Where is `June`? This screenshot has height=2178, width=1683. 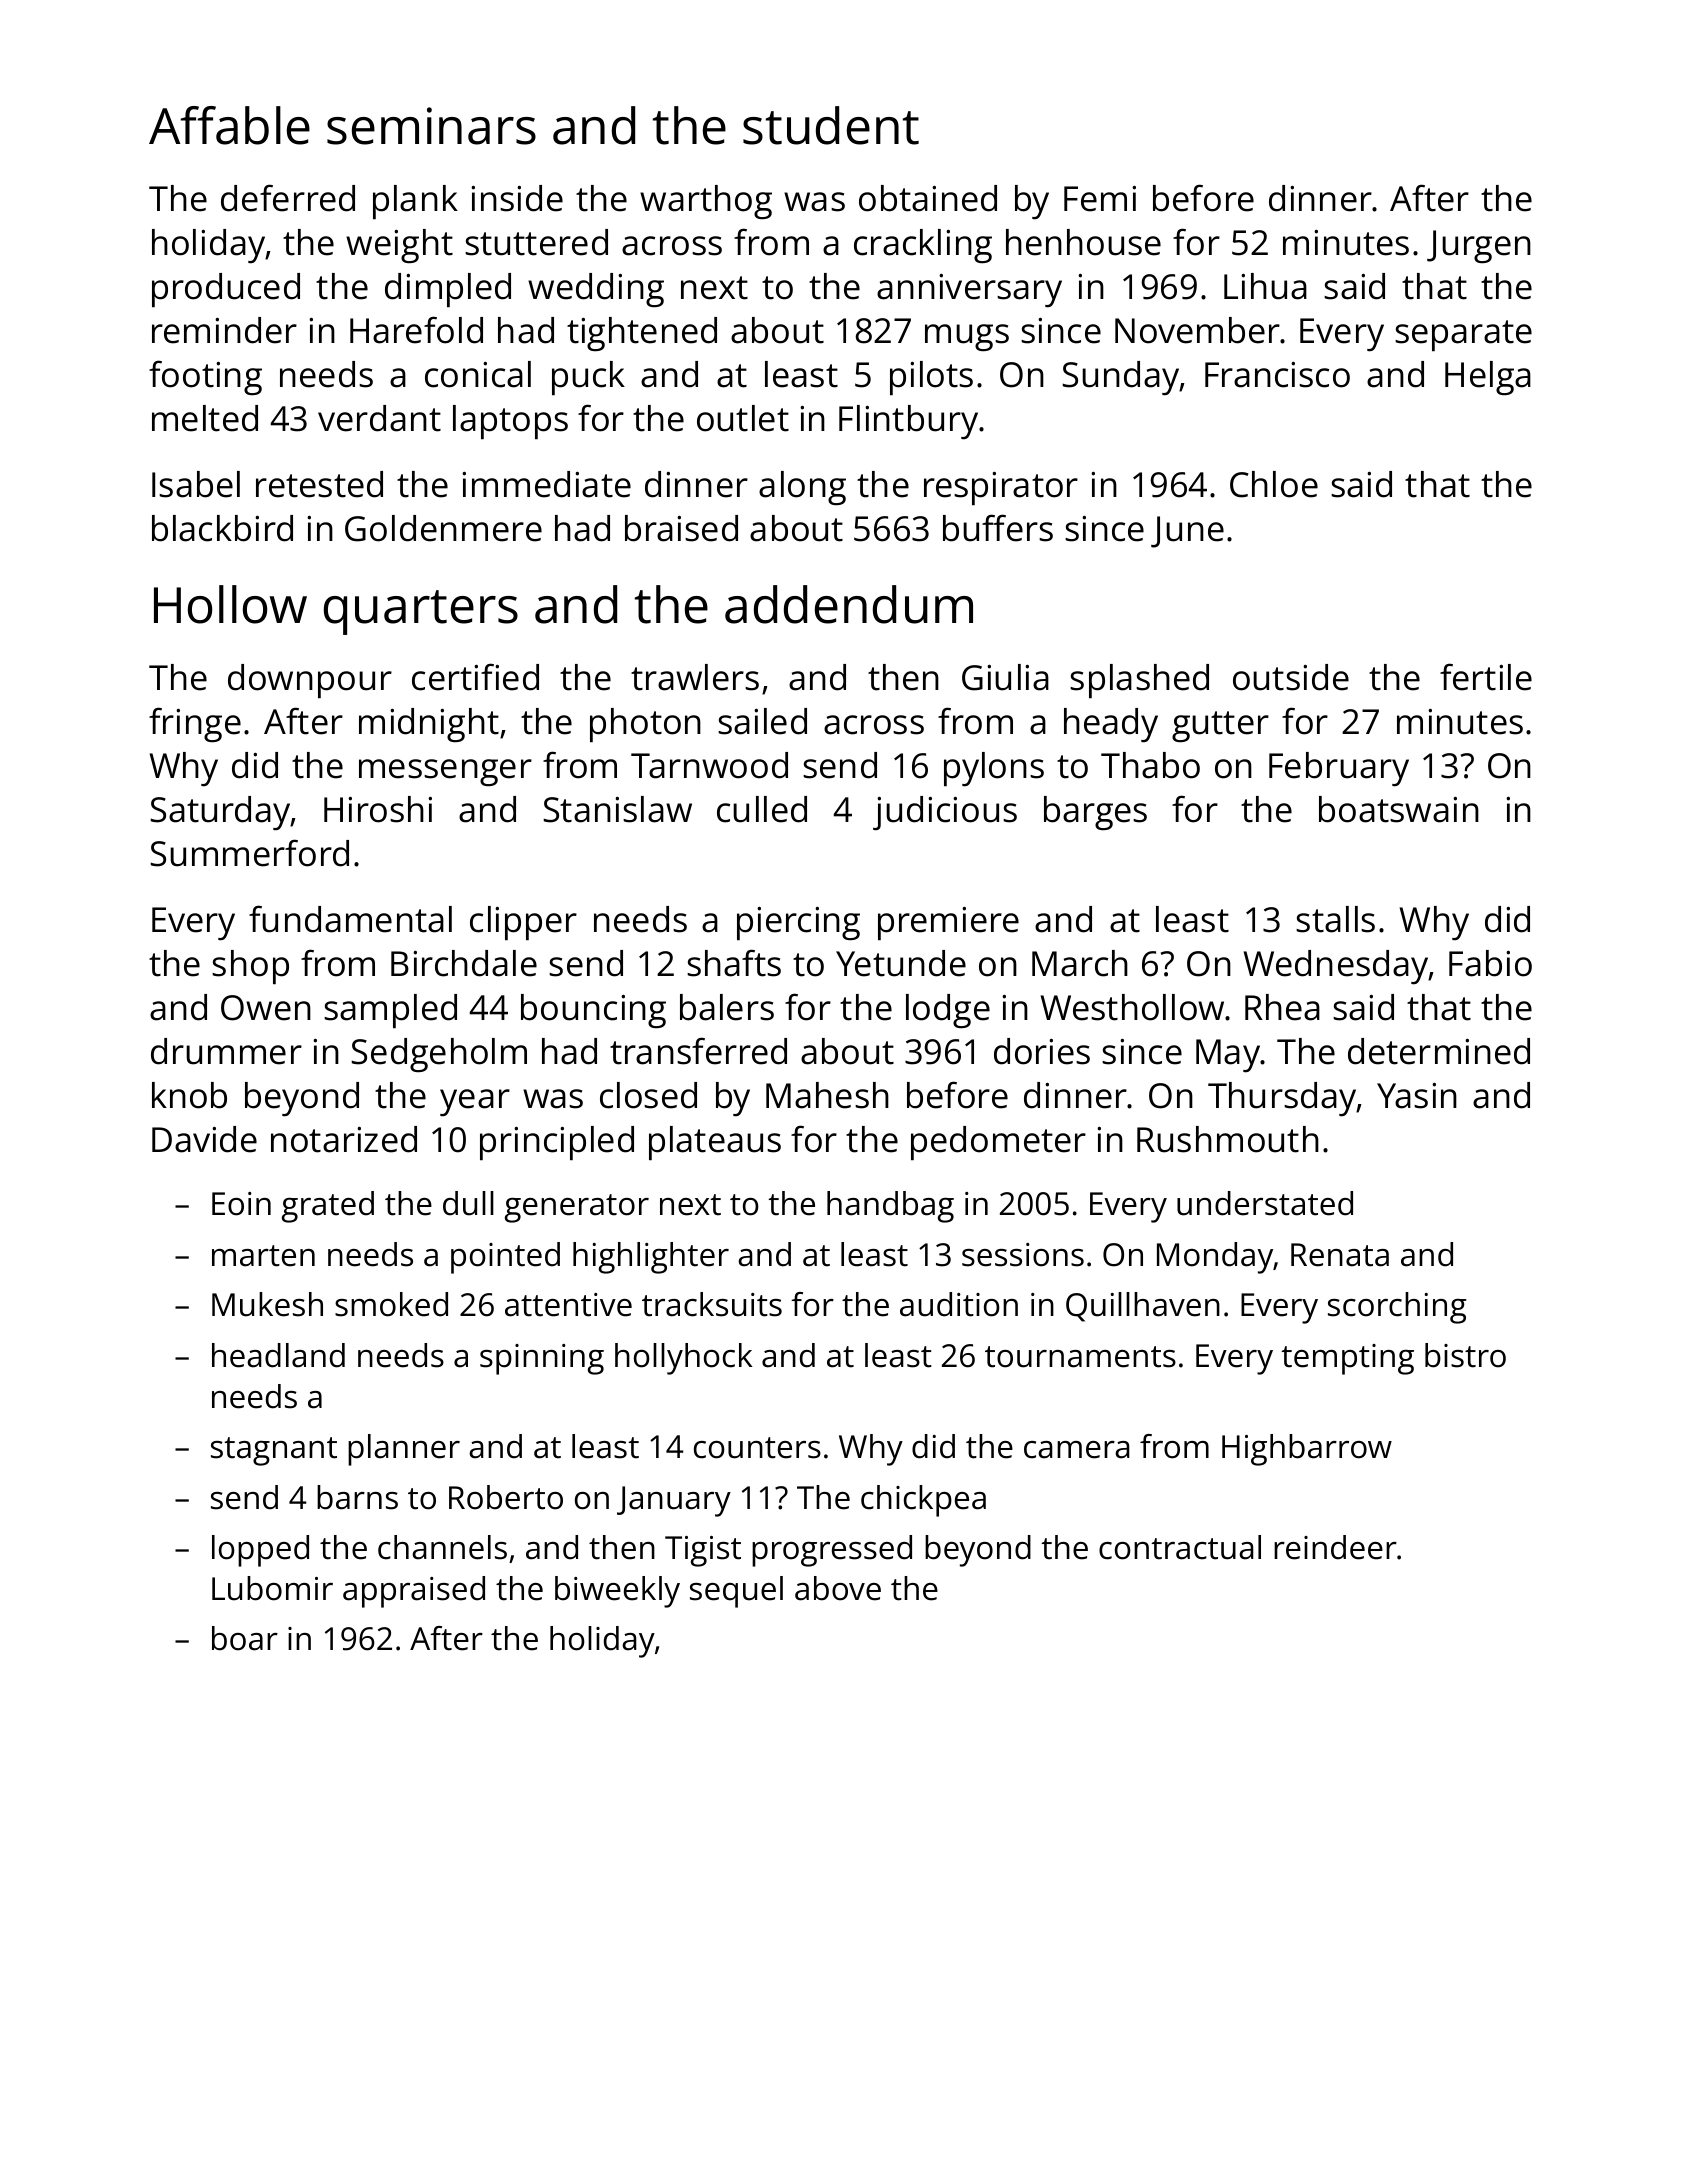
June is located at coordinates (1187, 532).
